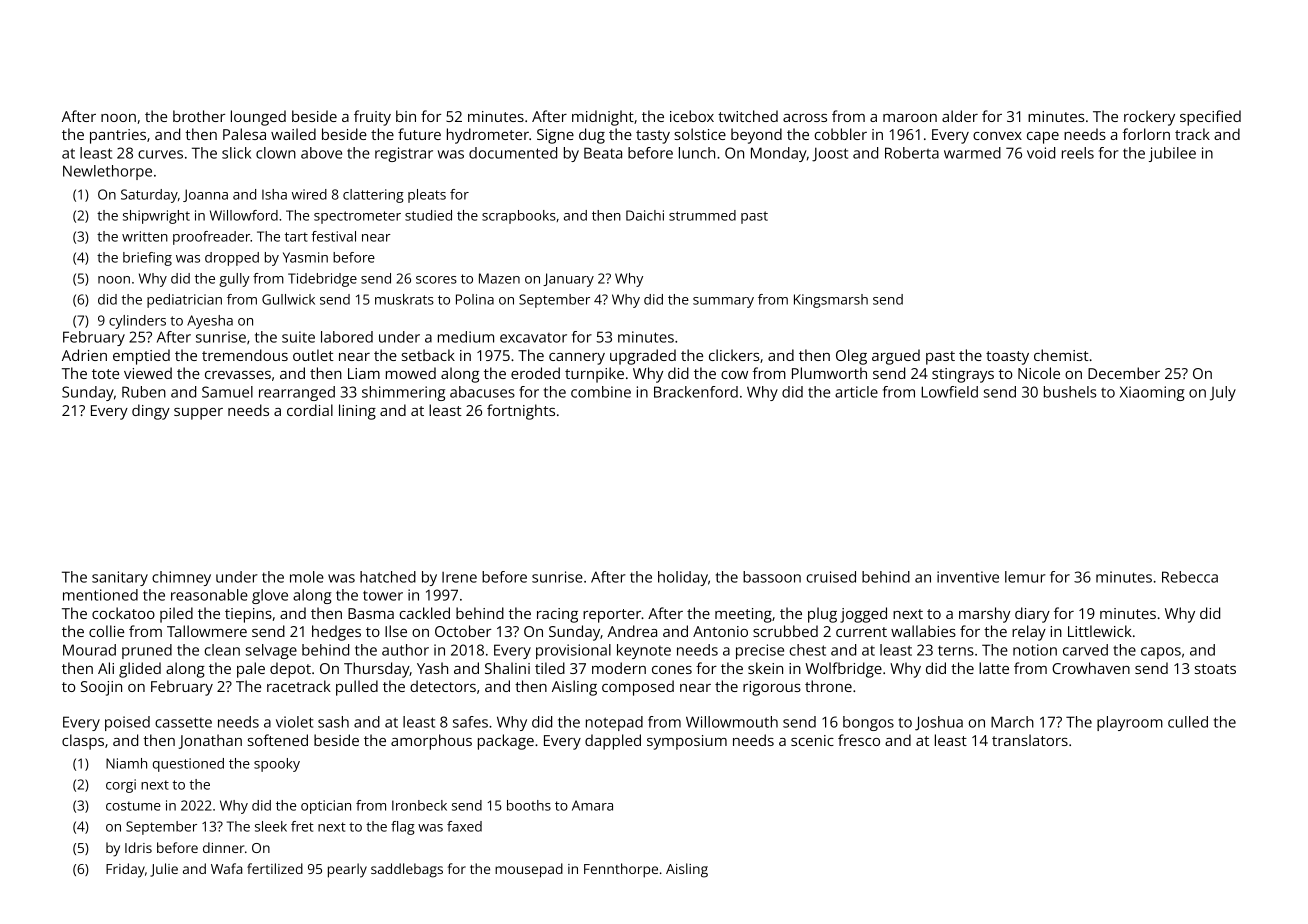 The height and width of the page is (924, 1308). Describe the element at coordinates (1070, 392) in the page. I see `bushels` at that location.
